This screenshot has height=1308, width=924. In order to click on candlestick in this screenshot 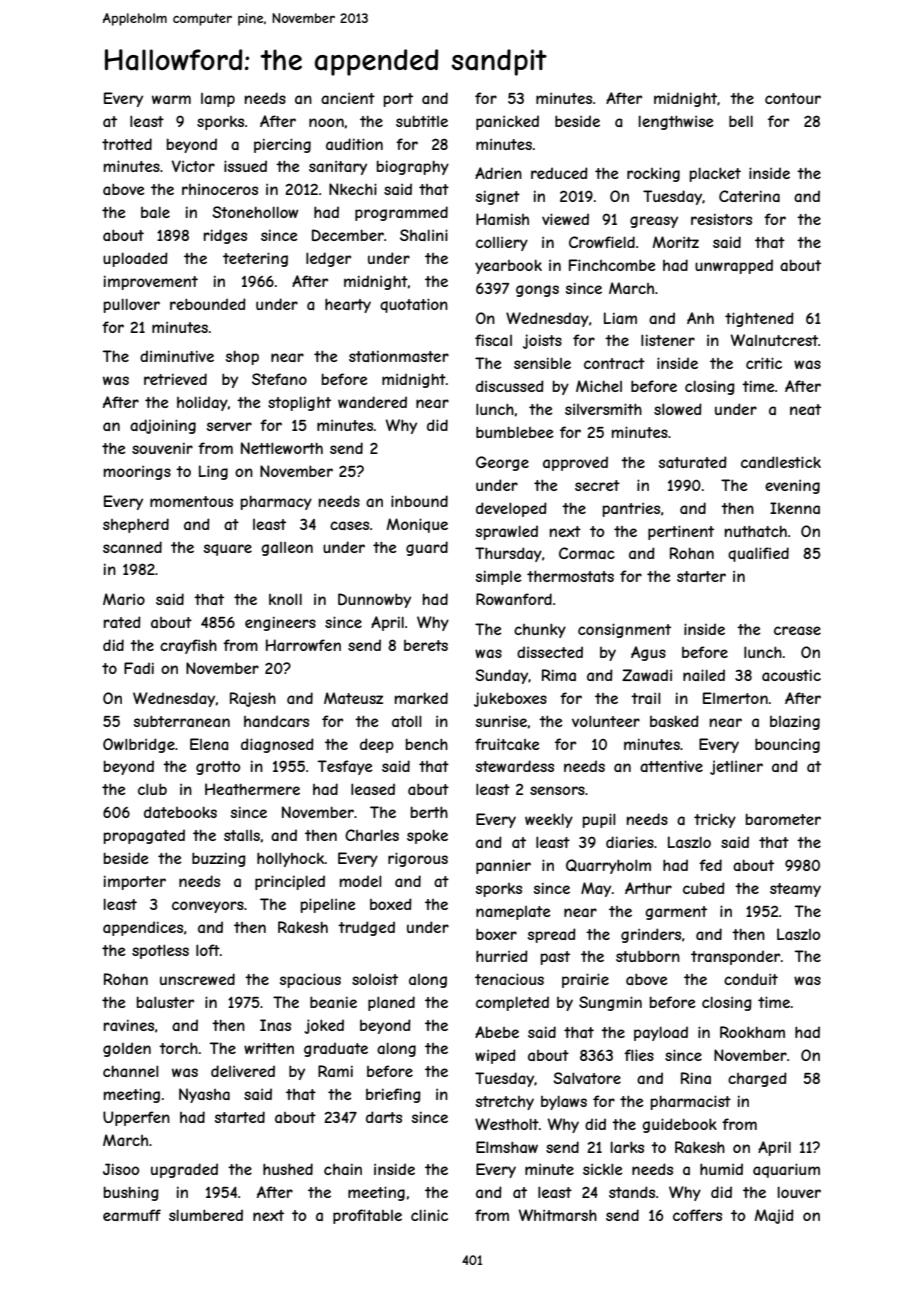, I will do `click(781, 462)`.
